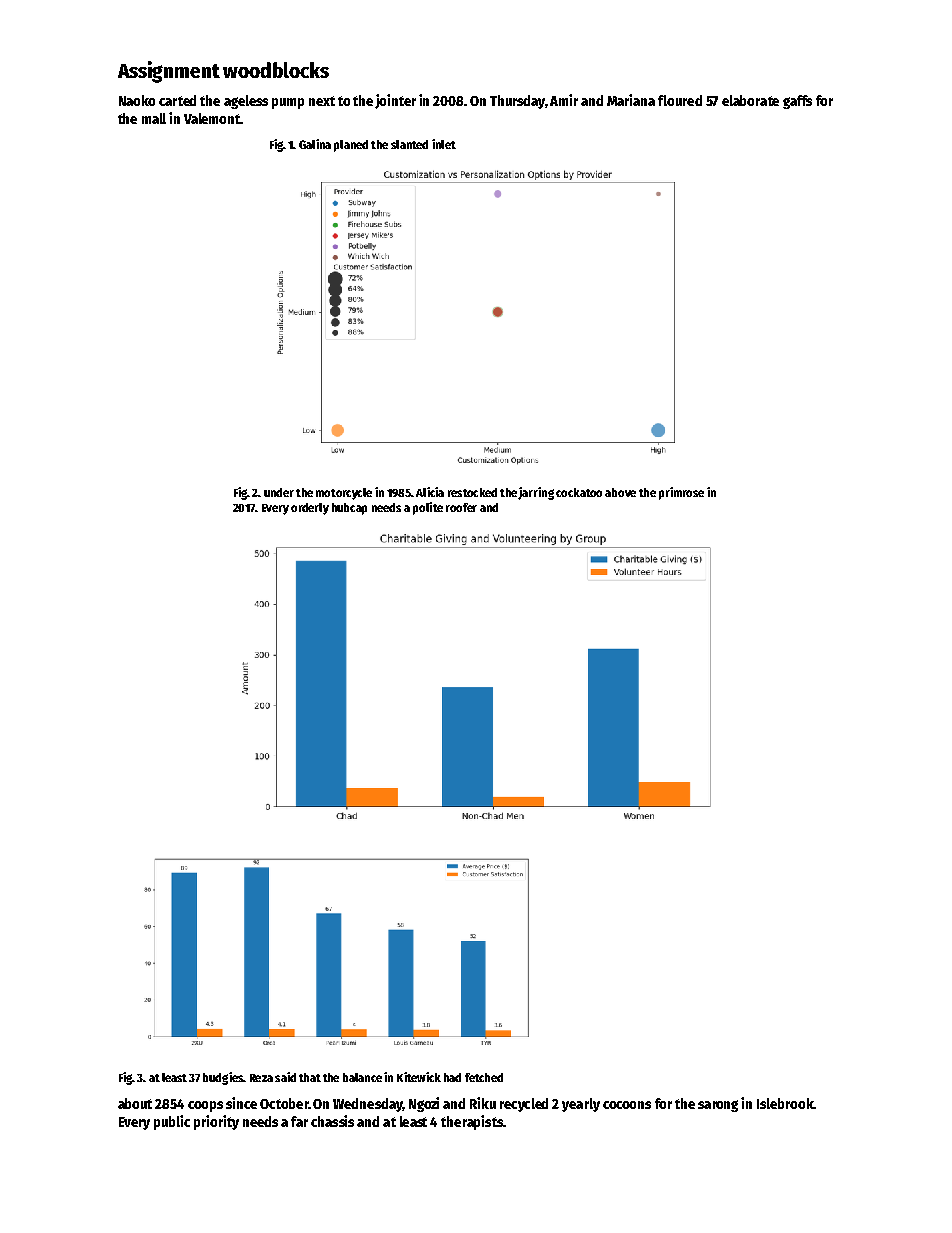 The image size is (952, 1233). Describe the element at coordinates (299, 1121) in the screenshot. I see `far` at that location.
